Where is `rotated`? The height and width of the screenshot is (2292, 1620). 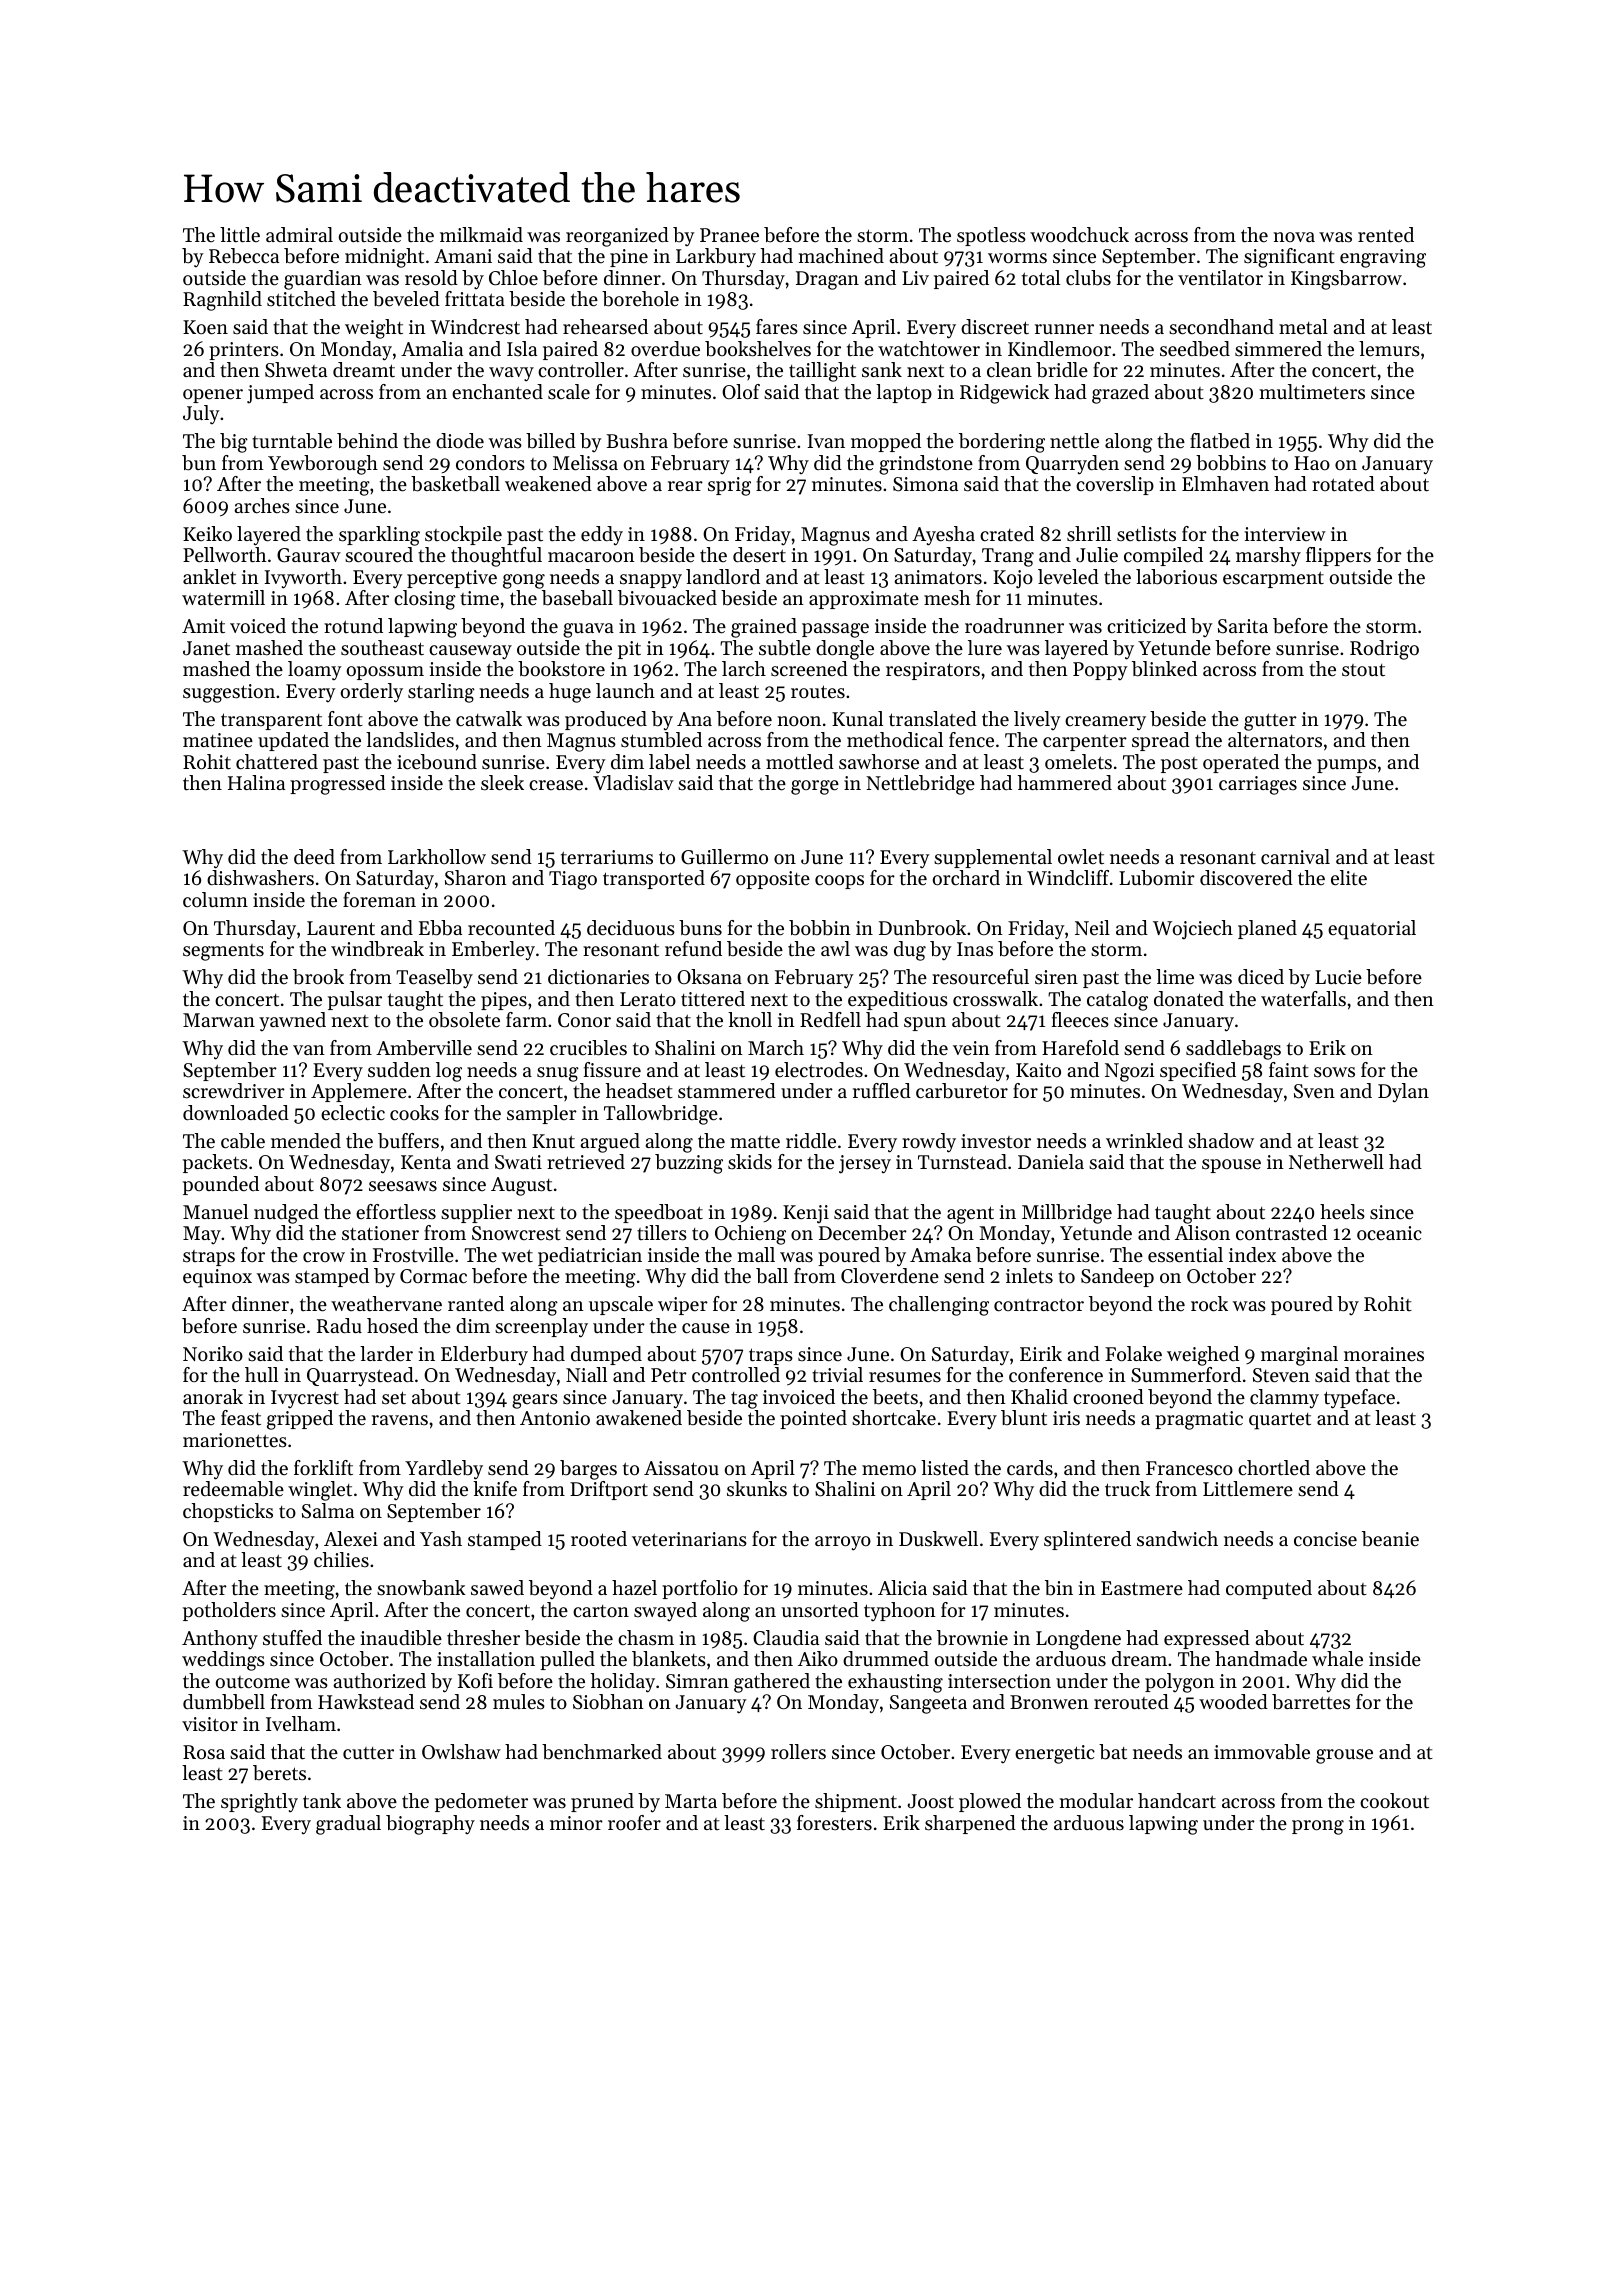
rotated is located at coordinates (1343, 484).
